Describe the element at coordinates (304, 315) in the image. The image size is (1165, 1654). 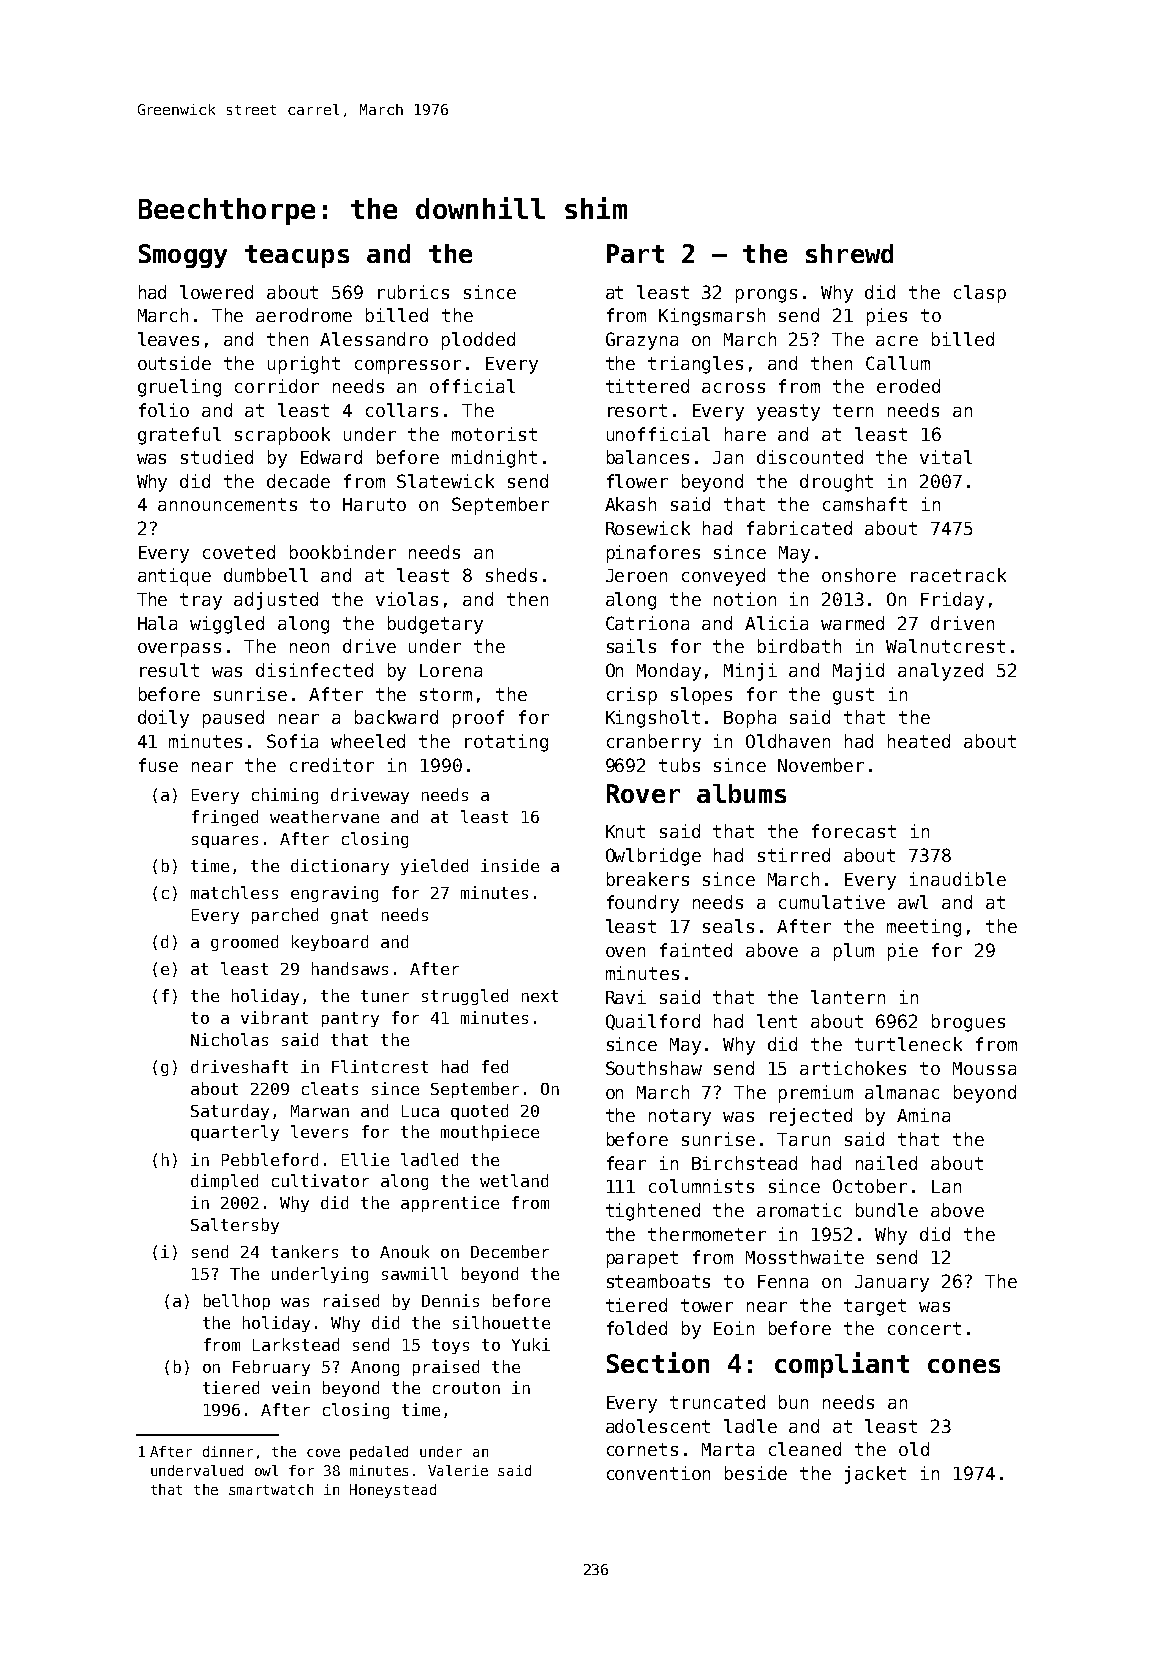
I see `aerodrome` at that location.
